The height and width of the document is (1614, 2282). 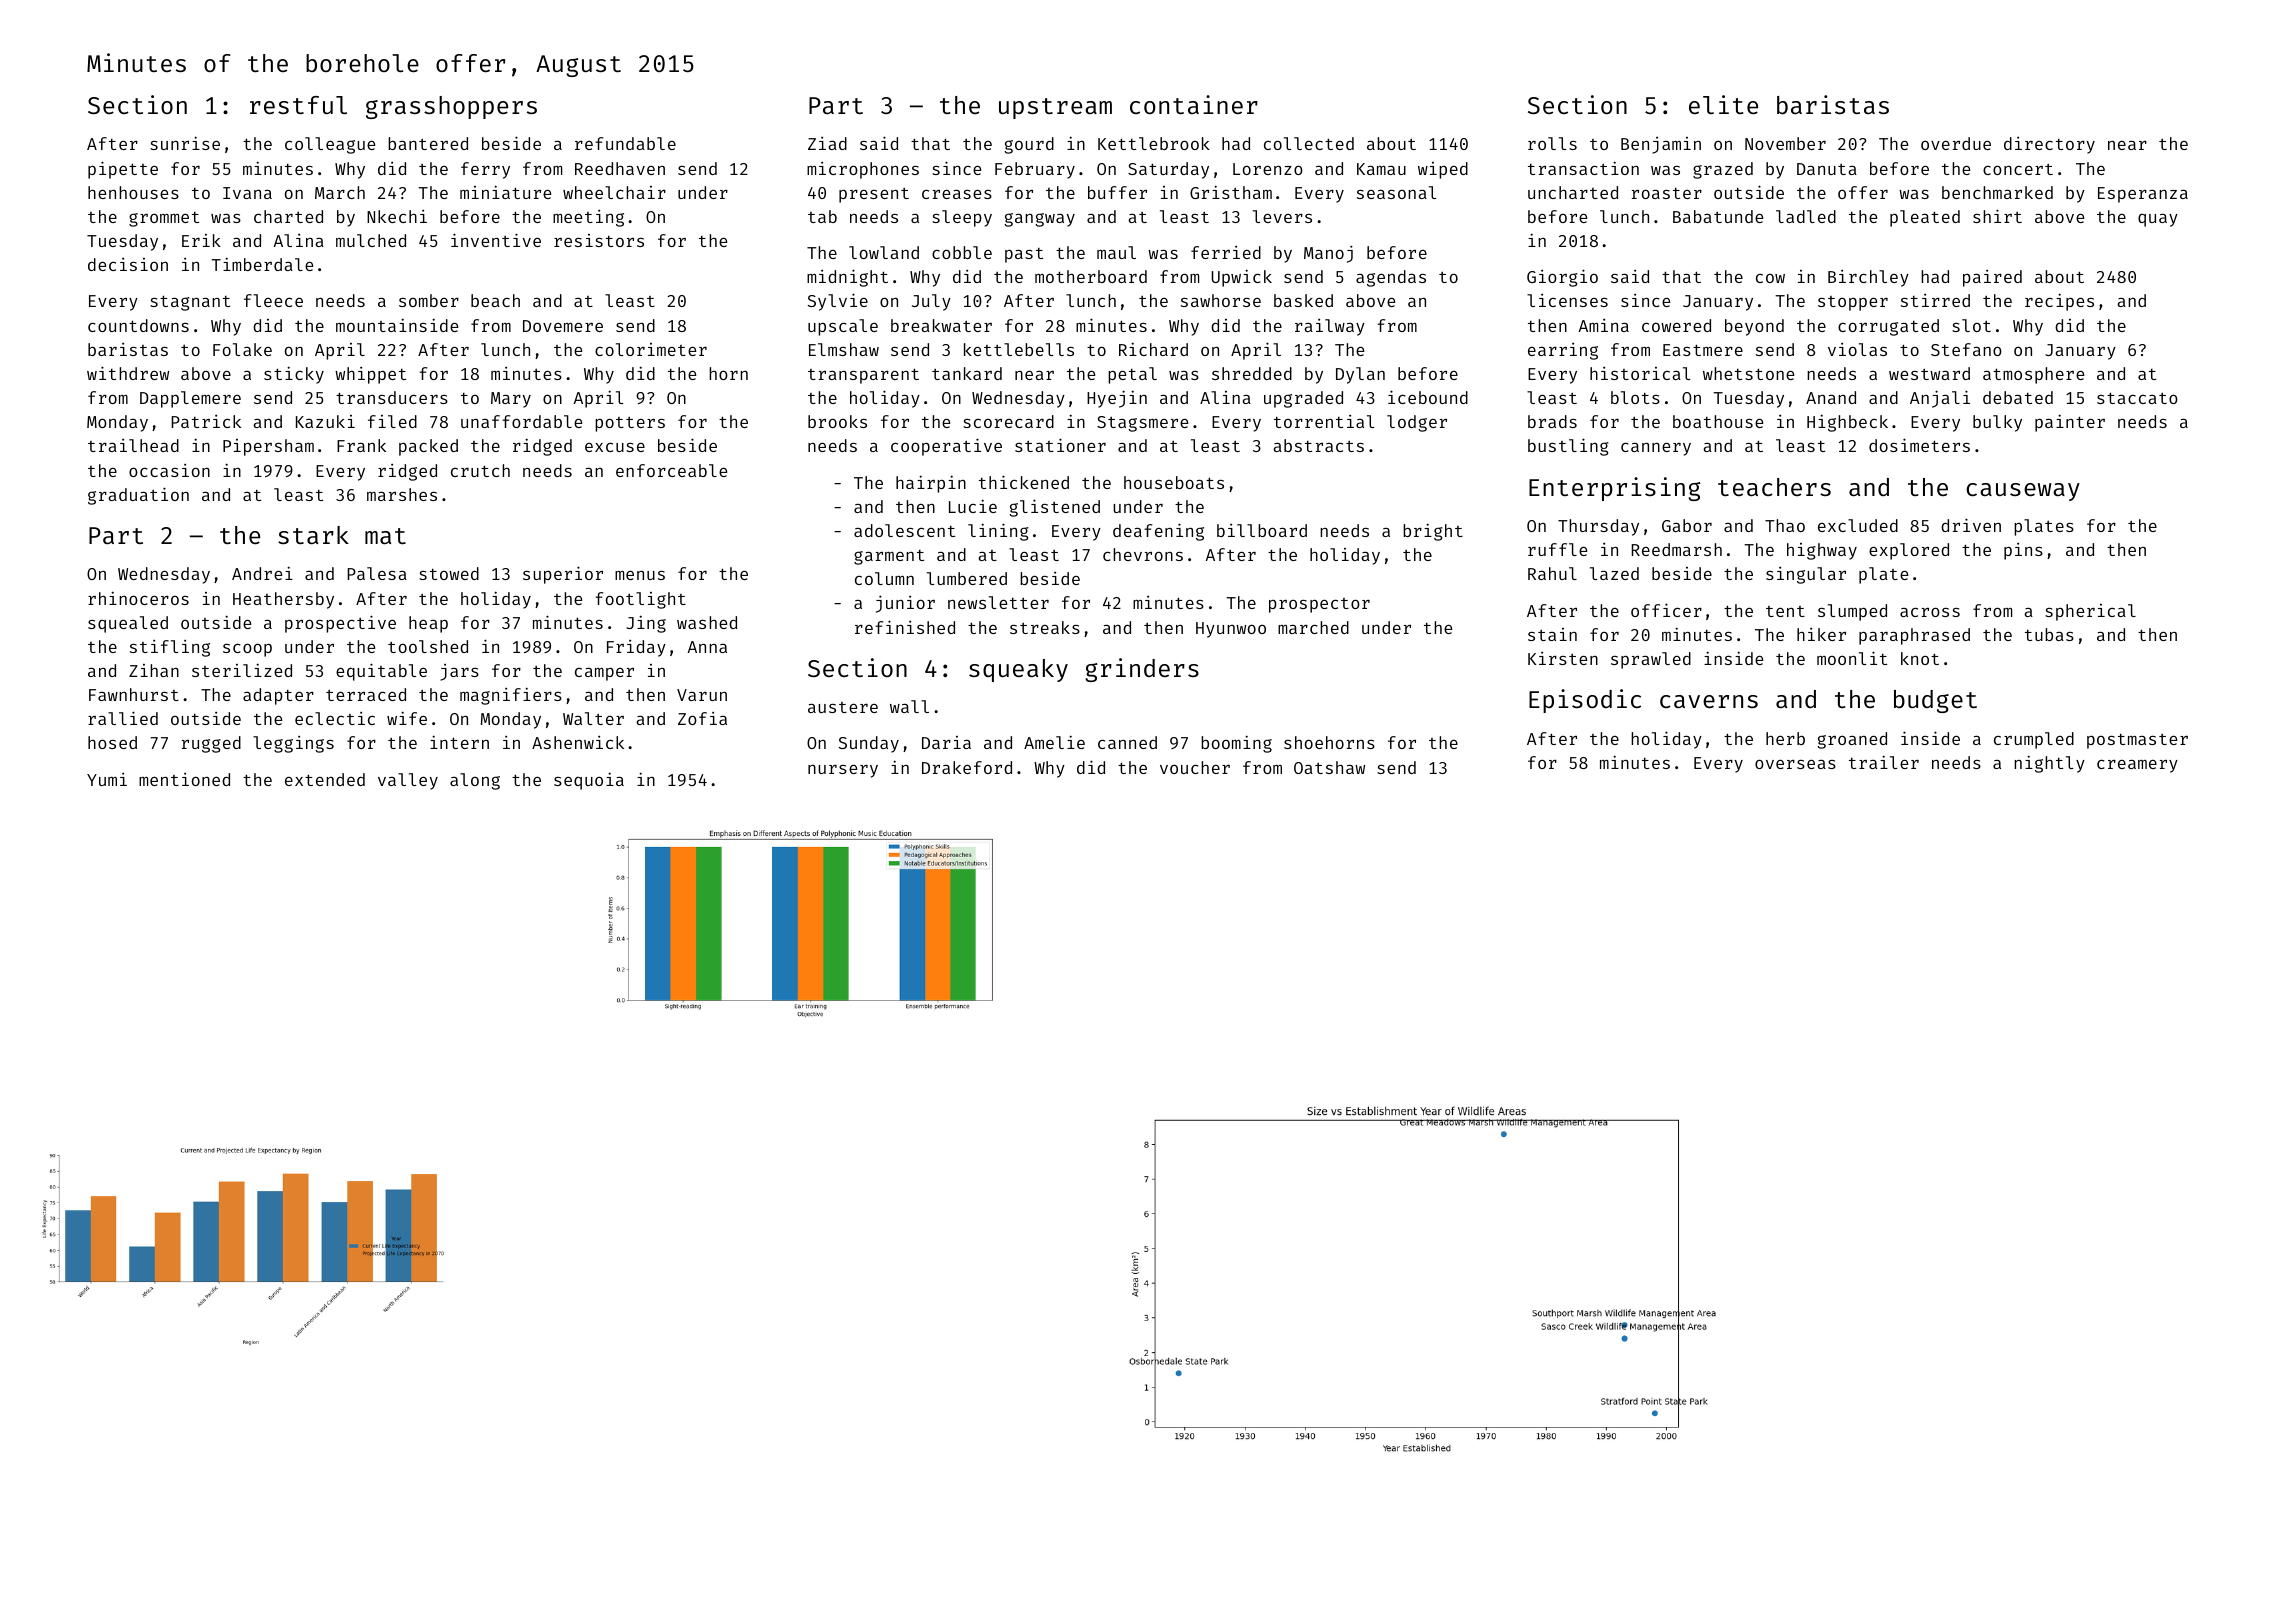 I want to click on adolescent, so click(x=904, y=530).
